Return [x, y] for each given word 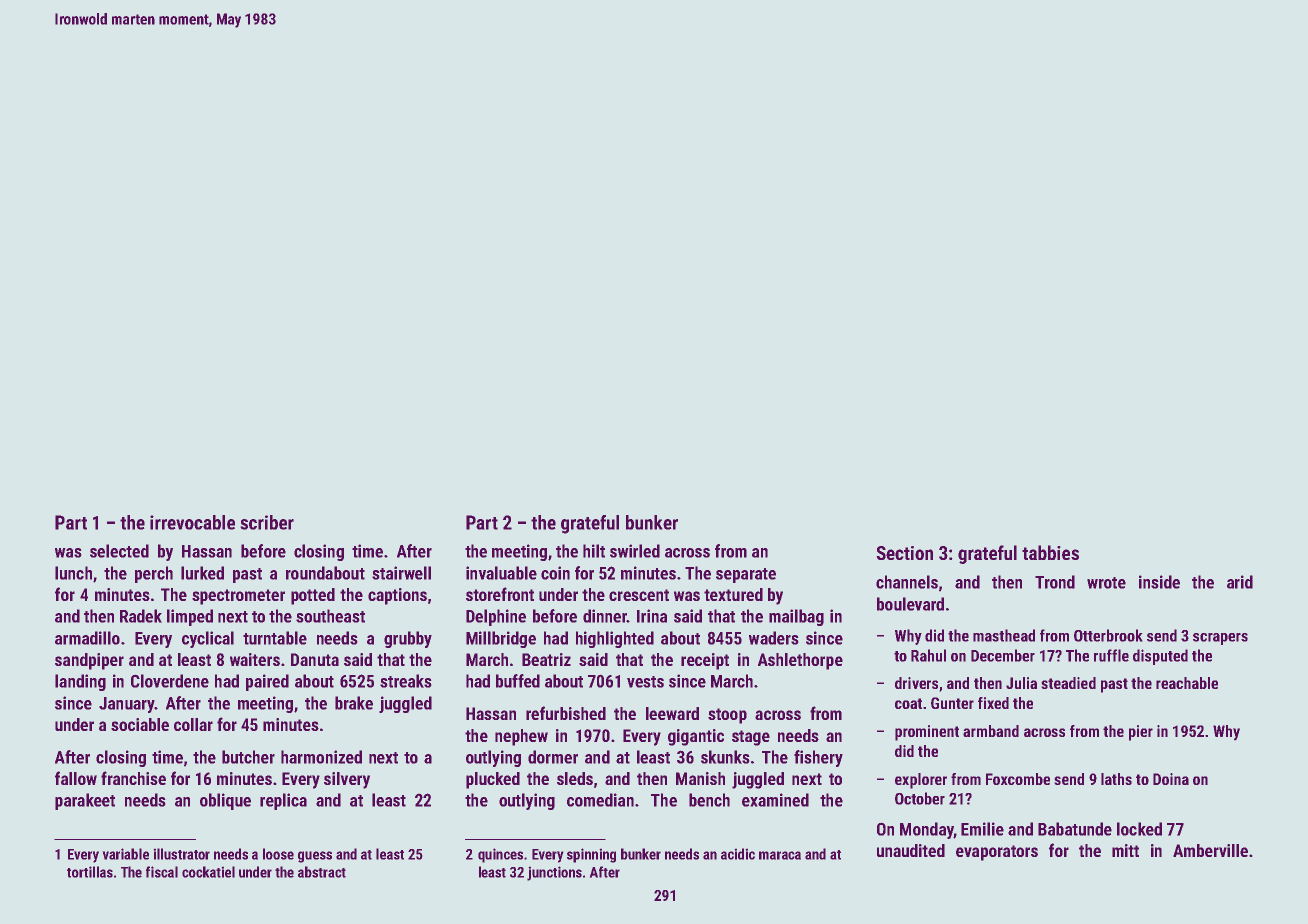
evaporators [997, 853]
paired [267, 682]
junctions [554, 873]
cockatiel [208, 872]
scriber [267, 522]
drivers [916, 683]
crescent [639, 595]
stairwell [401, 573]
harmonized [321, 757]
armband [991, 731]
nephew [521, 737]
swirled [635, 551]
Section [905, 553]
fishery [818, 758]
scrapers [1220, 639]
